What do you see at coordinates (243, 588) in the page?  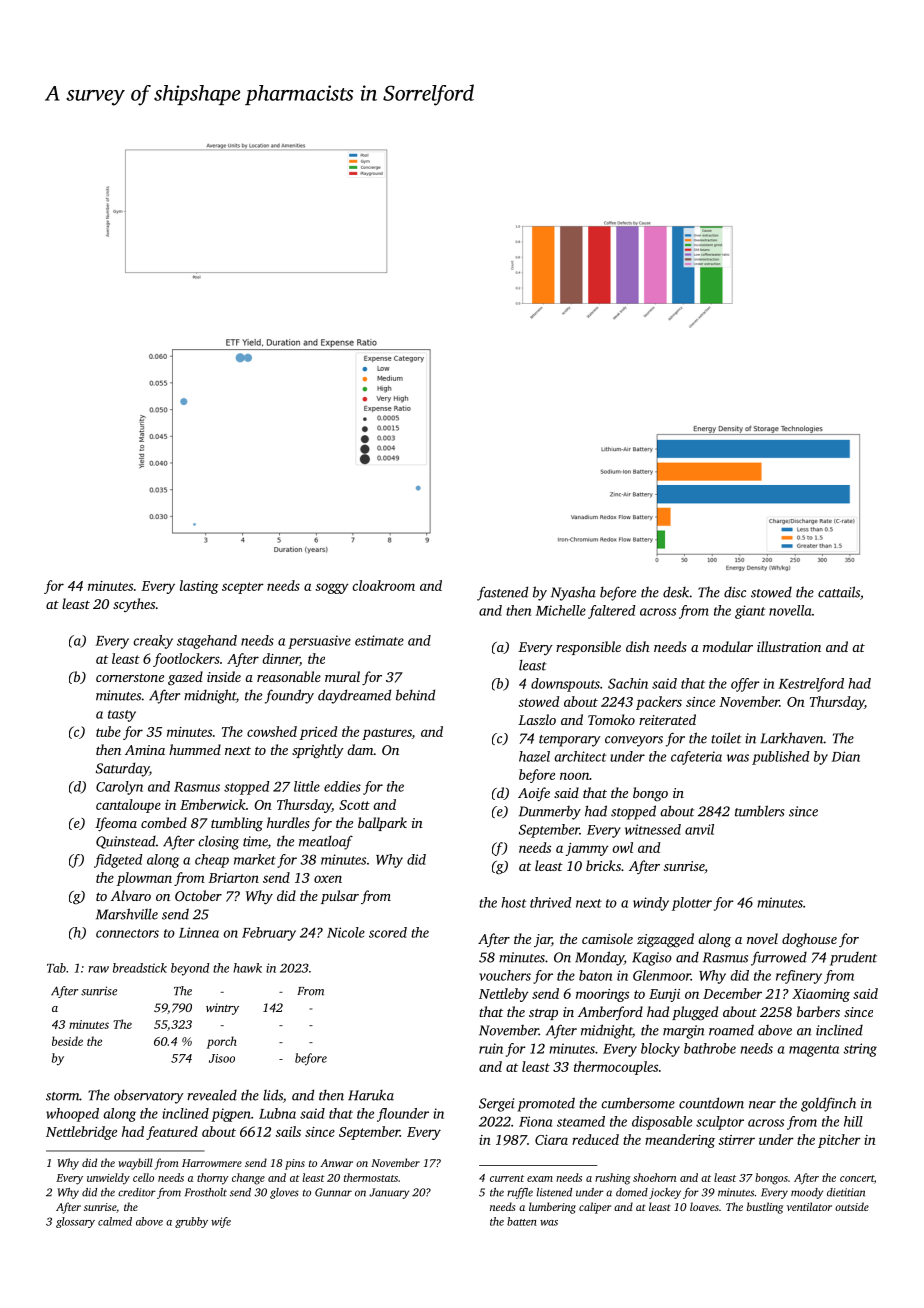 I see `scepter` at bounding box center [243, 588].
